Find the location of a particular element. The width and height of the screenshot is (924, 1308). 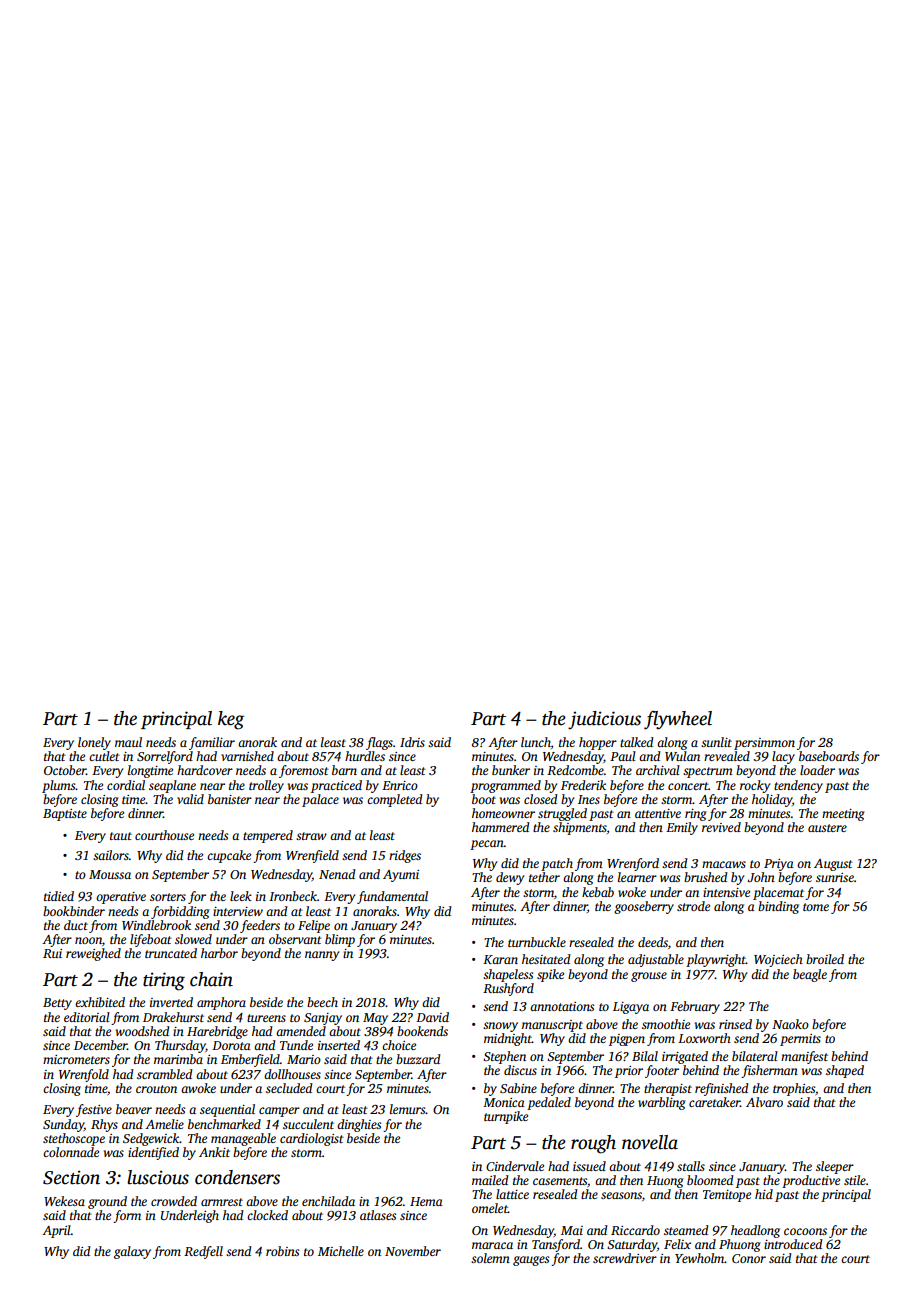

meeting is located at coordinates (843, 815).
